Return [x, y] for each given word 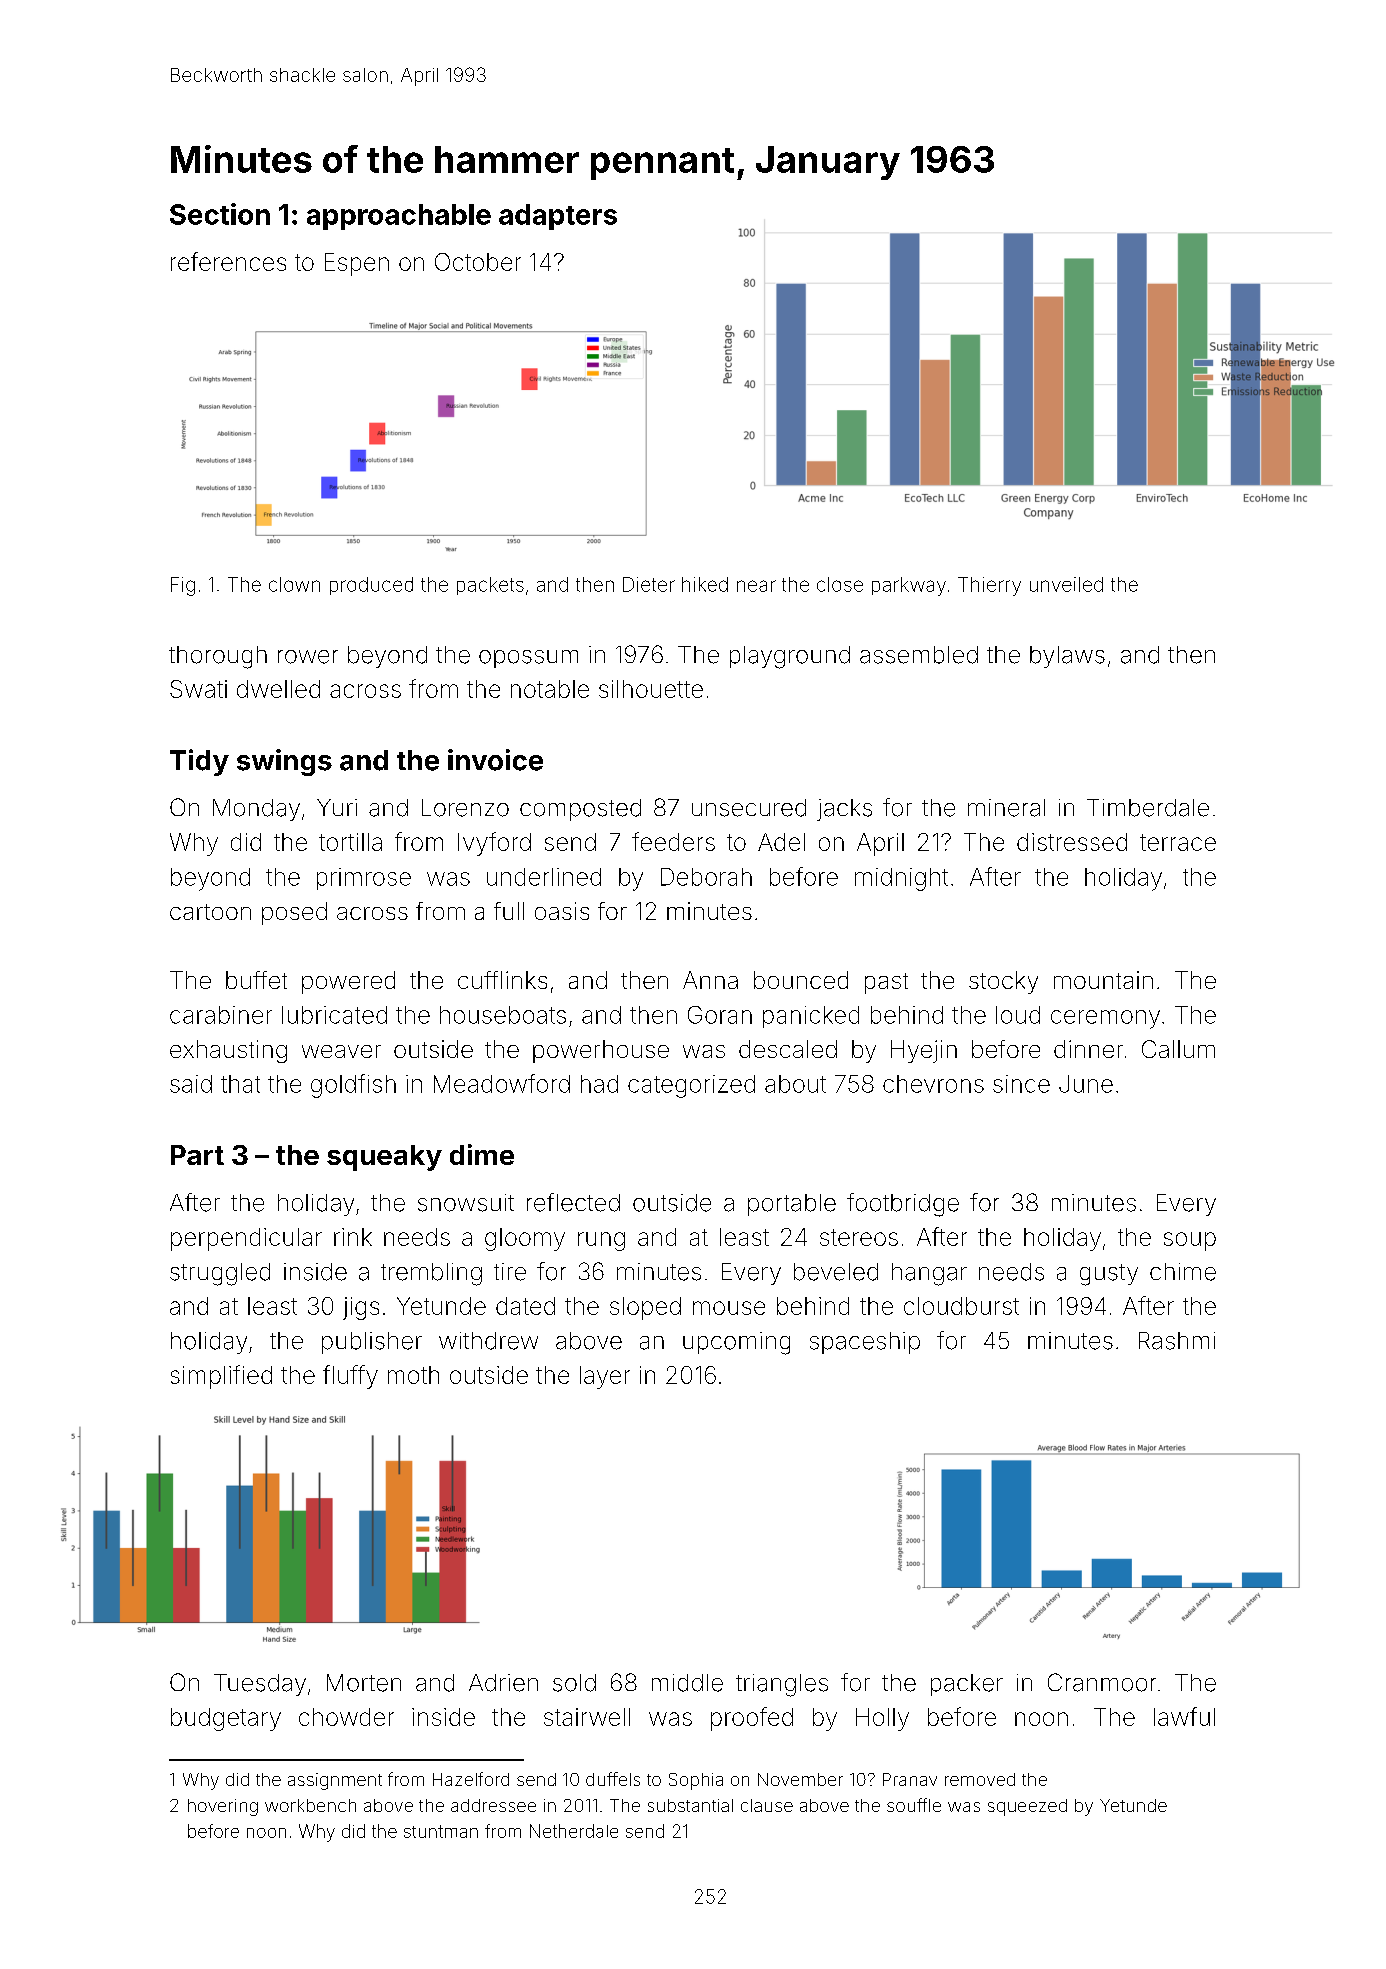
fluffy [350, 1377]
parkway [909, 586]
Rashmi [1177, 1341]
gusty [1109, 1275]
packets [490, 586]
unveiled [1066, 584]
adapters [558, 217]
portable [792, 1205]
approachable [399, 217]
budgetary [226, 1719]
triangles [782, 1685]
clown [294, 584]
